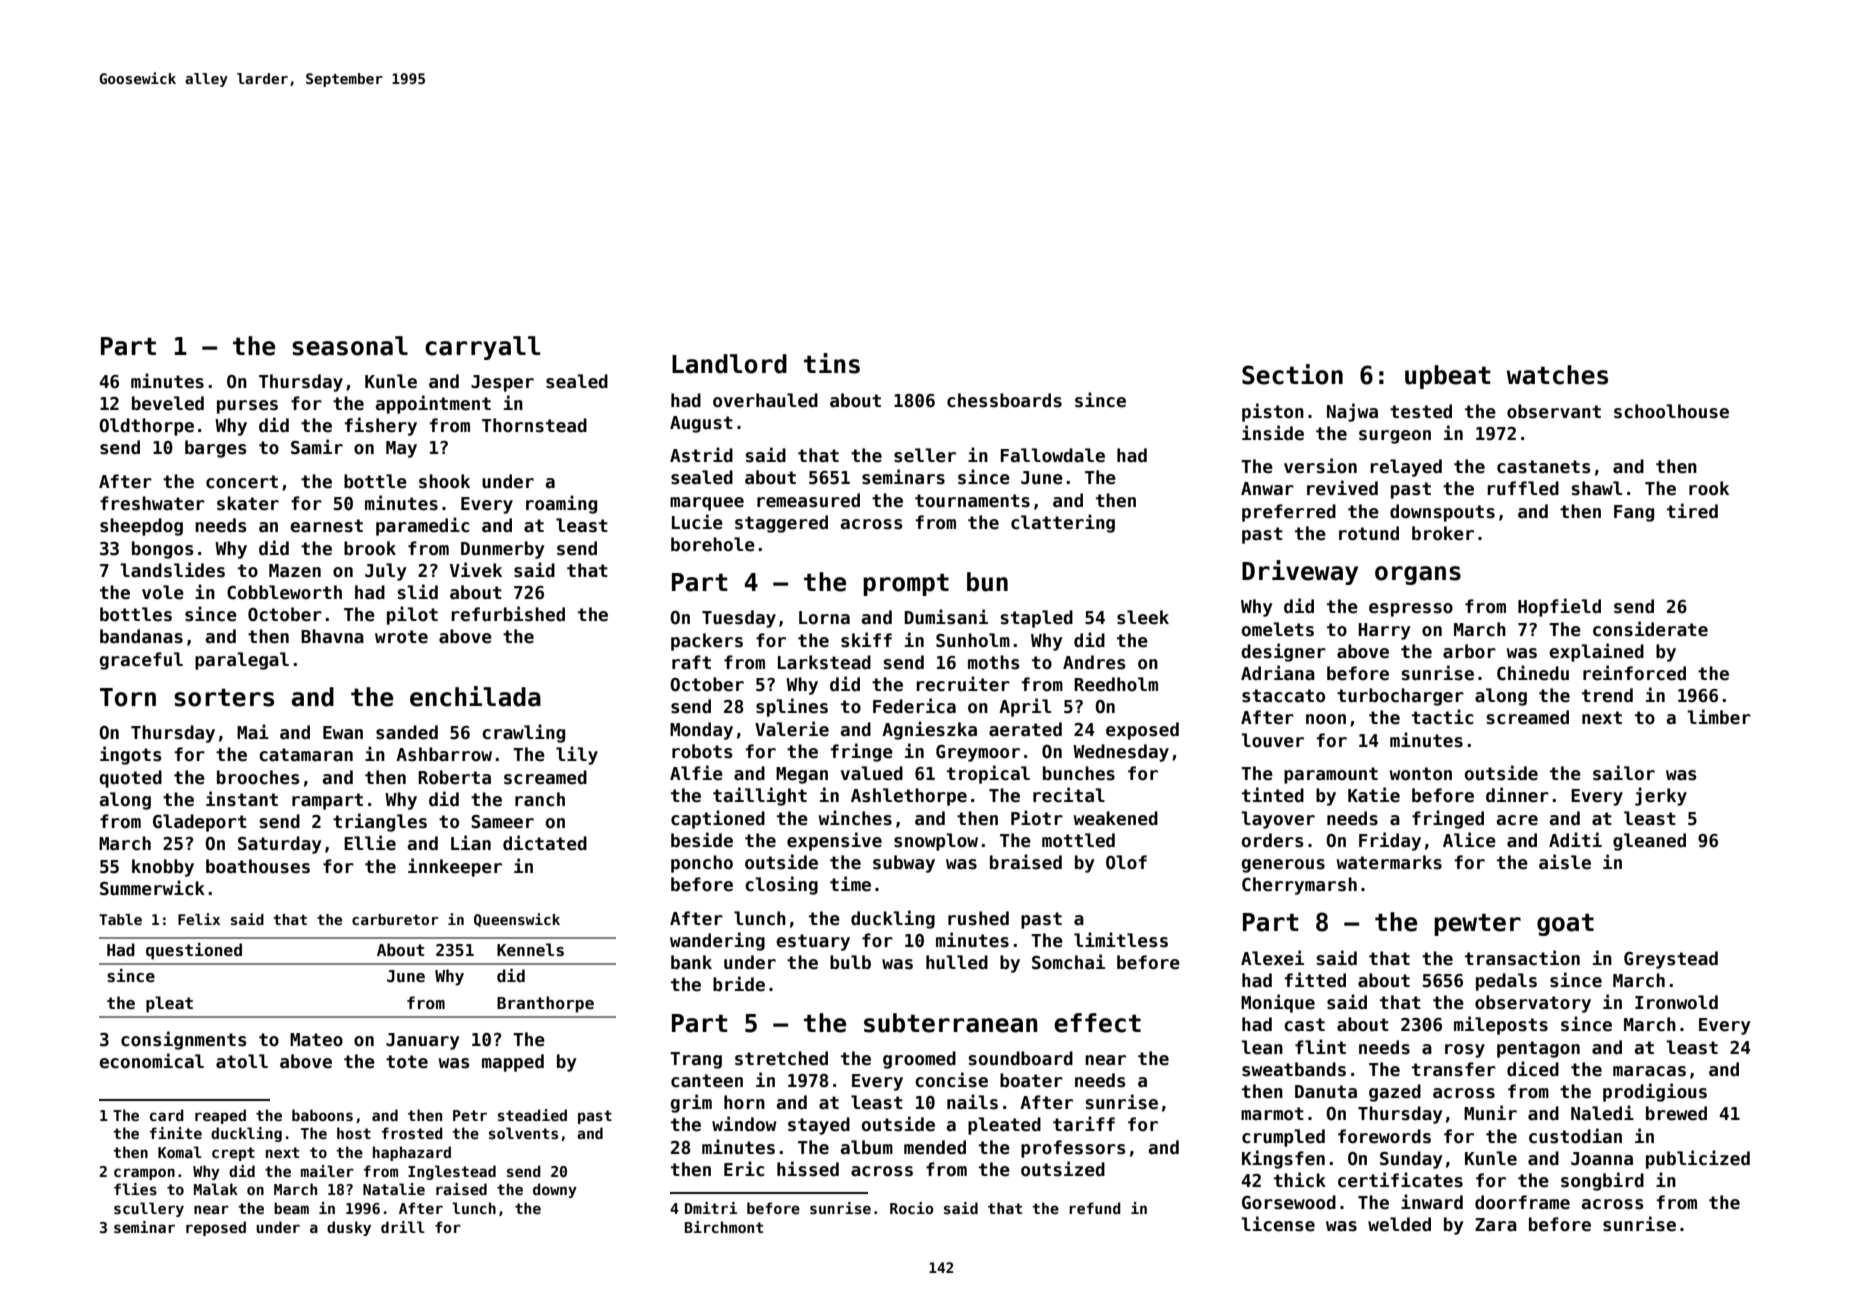 This document has width=1857, height=1313. What do you see at coordinates (1661, 796) in the document?
I see `jerky` at bounding box center [1661, 796].
